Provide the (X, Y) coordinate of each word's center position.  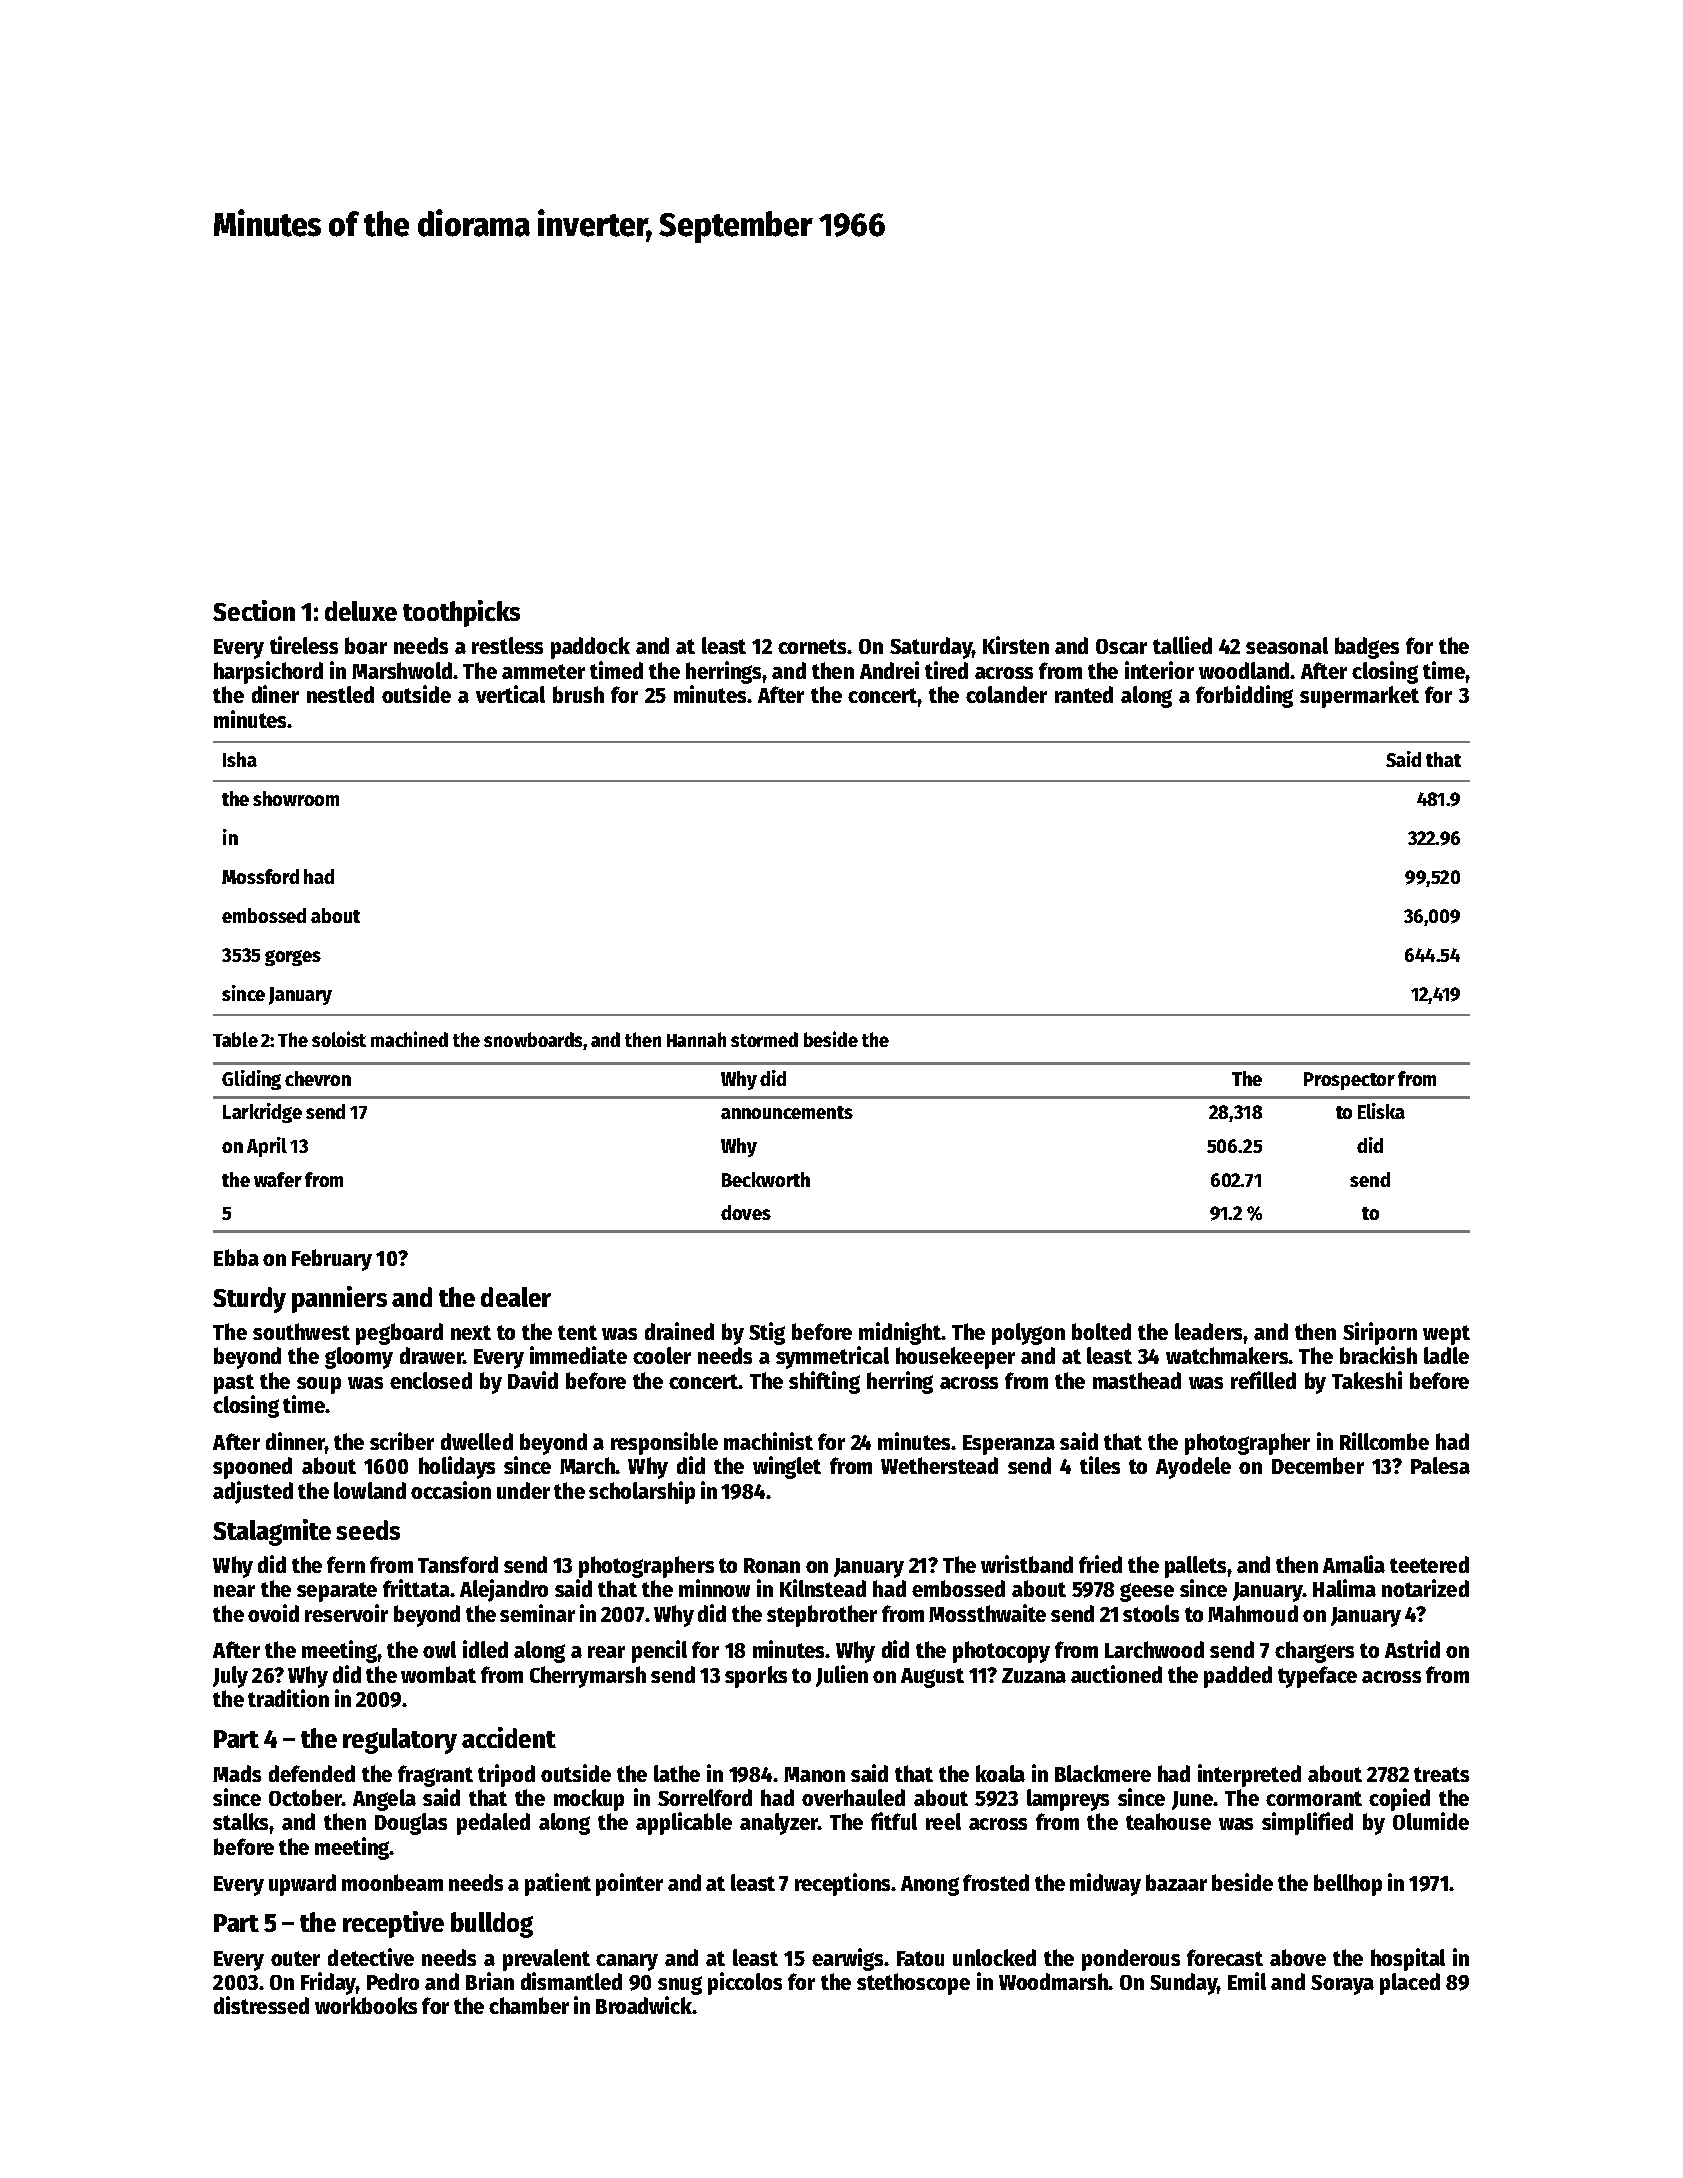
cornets (813, 646)
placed (1410, 1984)
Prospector (1349, 1081)
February (332, 1260)
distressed (261, 2005)
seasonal (1287, 645)
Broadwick (644, 2005)
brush (578, 694)
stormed (764, 1039)
